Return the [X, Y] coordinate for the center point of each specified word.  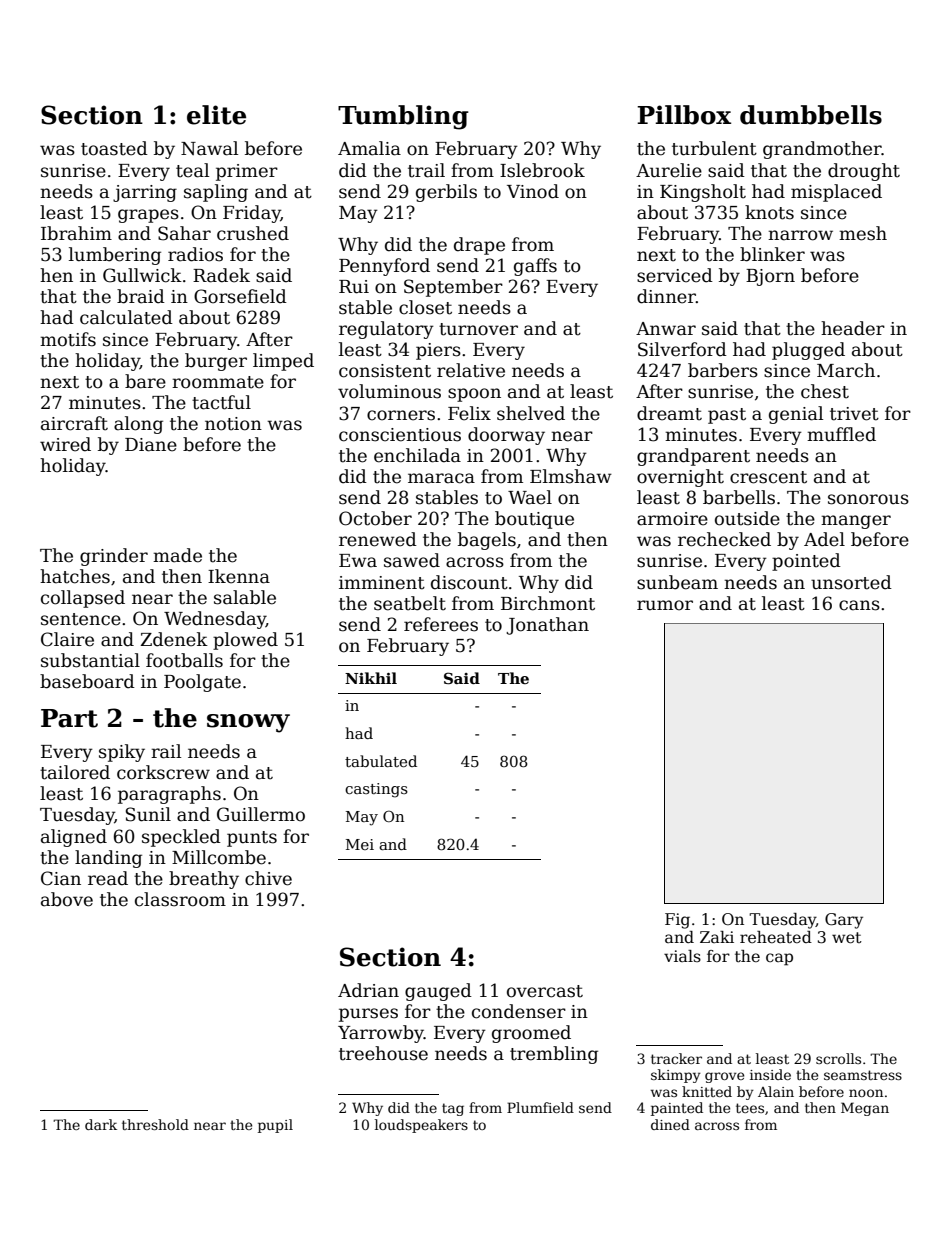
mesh [863, 233]
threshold [155, 1124]
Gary [844, 921]
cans [859, 605]
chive [268, 878]
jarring [145, 193]
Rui [354, 287]
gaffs [535, 267]
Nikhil [371, 678]
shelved [531, 413]
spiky [122, 753]
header [853, 328]
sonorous [868, 499]
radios [195, 254]
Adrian [368, 990]
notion [233, 424]
